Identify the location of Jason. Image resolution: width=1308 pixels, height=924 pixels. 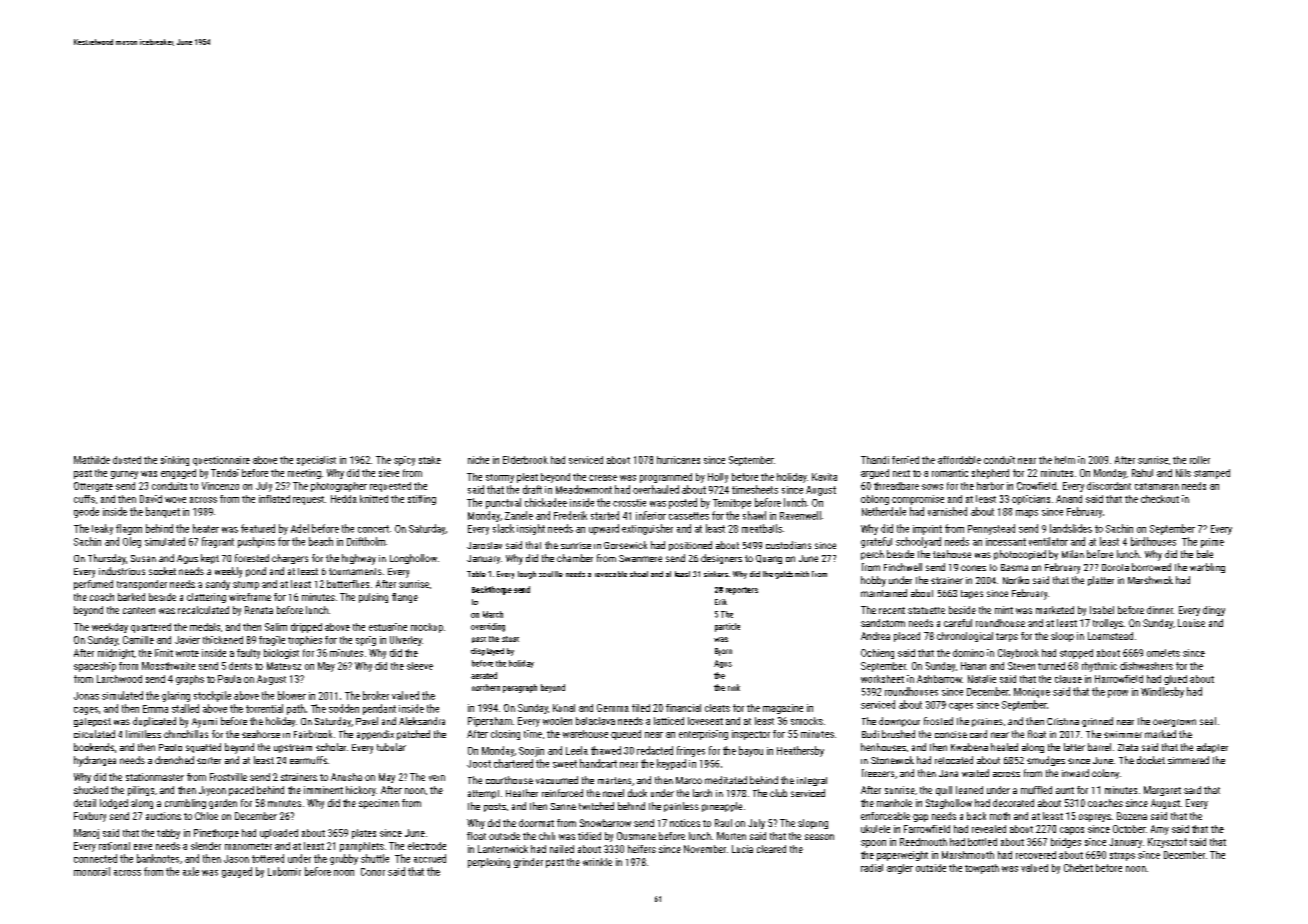
(236, 859).
